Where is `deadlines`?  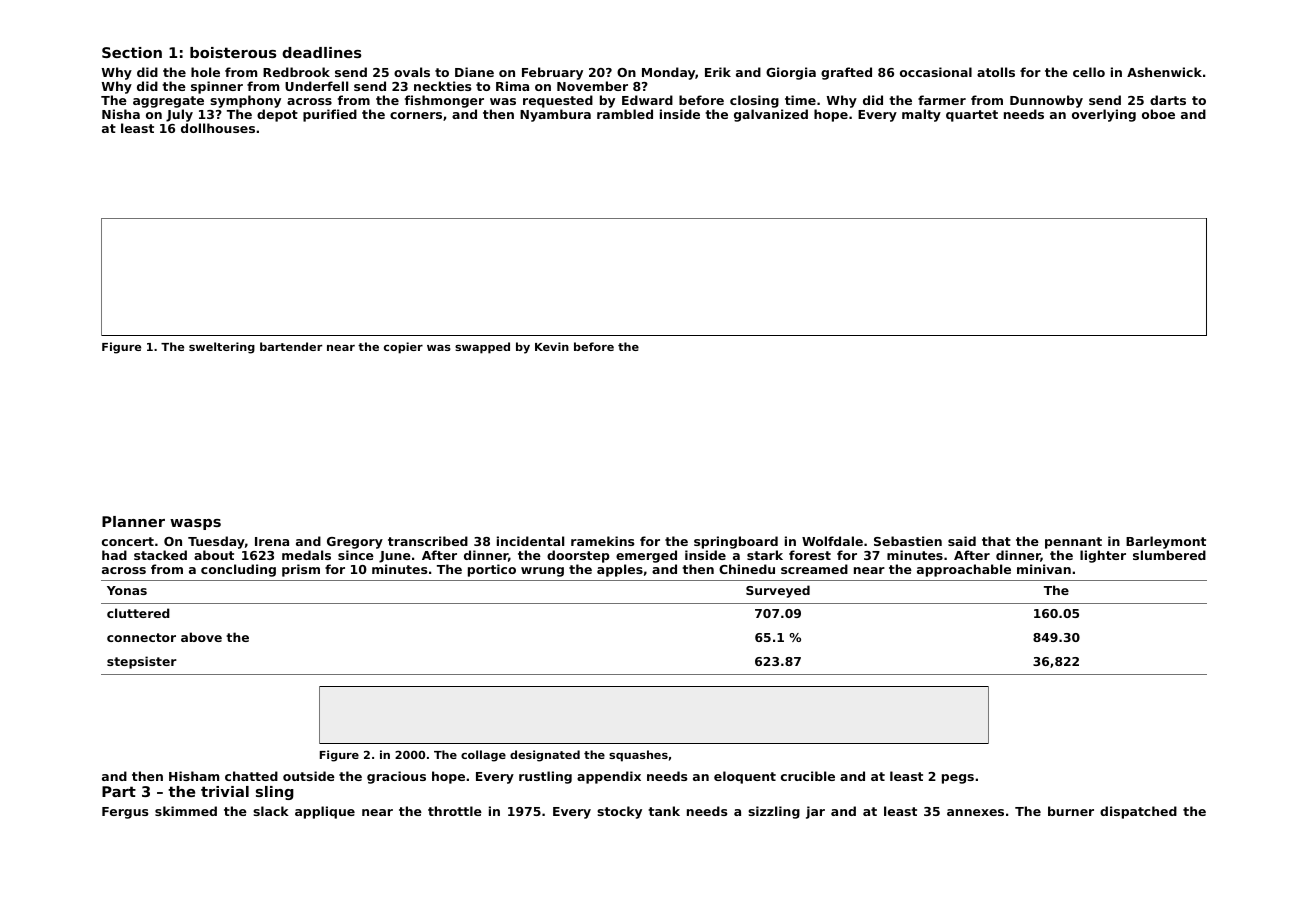
deadlines is located at coordinates (321, 52).
